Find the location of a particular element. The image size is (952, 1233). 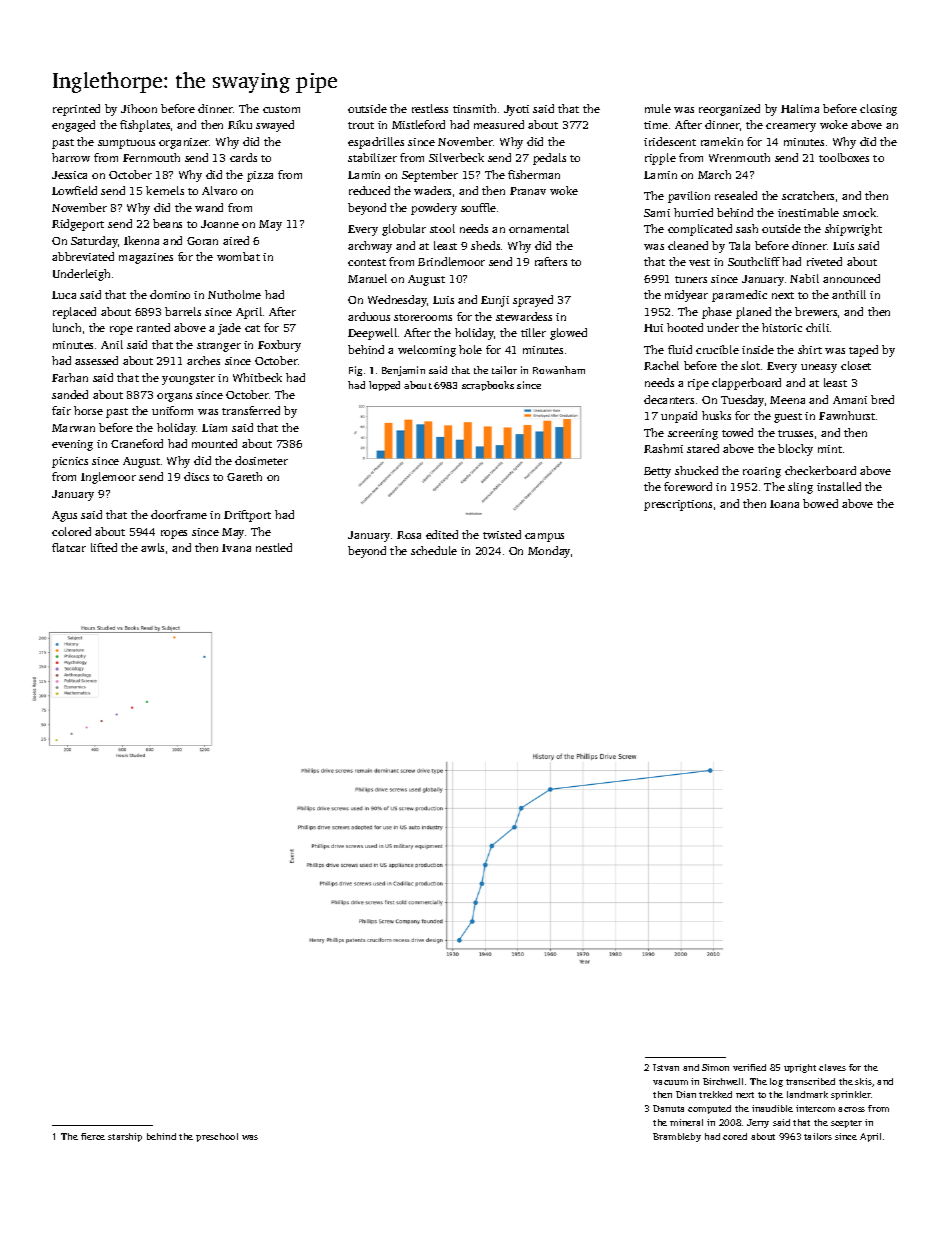

Wrenmouth is located at coordinates (739, 157).
